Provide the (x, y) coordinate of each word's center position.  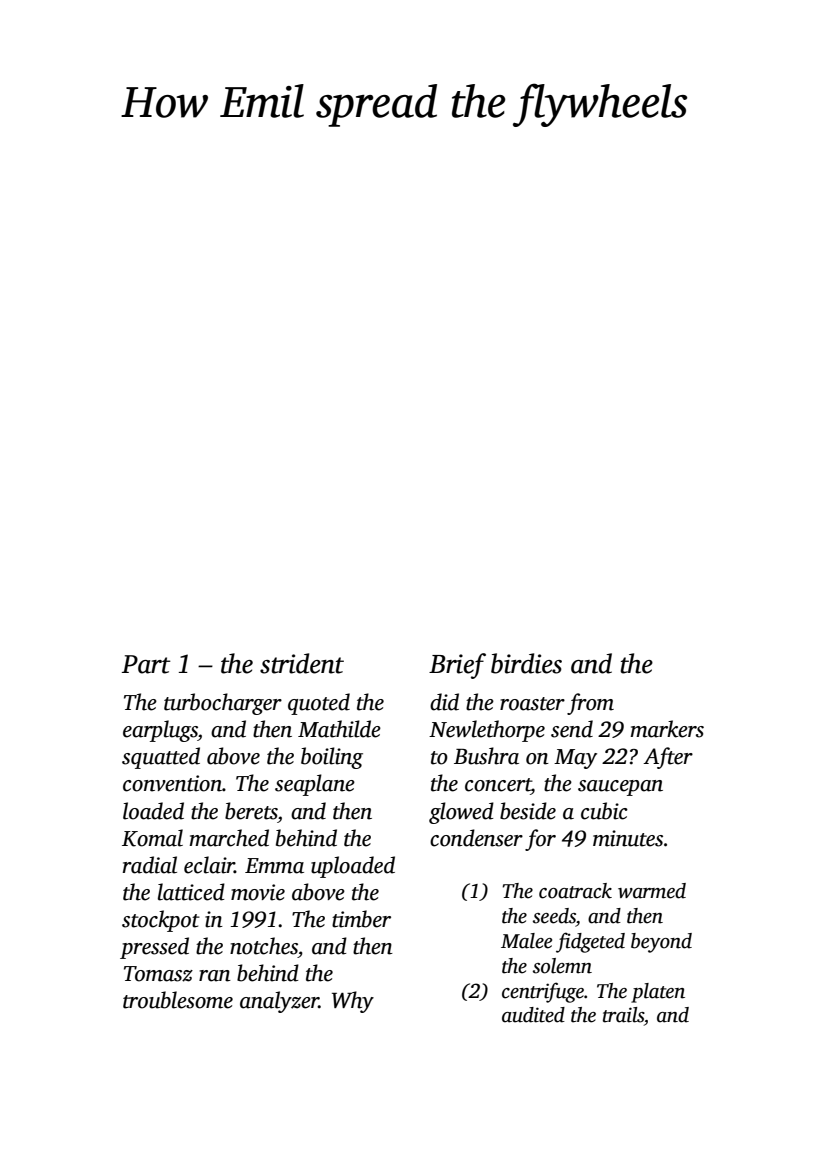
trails (623, 1015)
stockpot (161, 921)
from (590, 704)
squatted (161, 758)
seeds (554, 916)
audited (533, 1015)
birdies (526, 663)
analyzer (279, 1002)
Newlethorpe (487, 731)
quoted (319, 704)
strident (302, 663)
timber (361, 919)
